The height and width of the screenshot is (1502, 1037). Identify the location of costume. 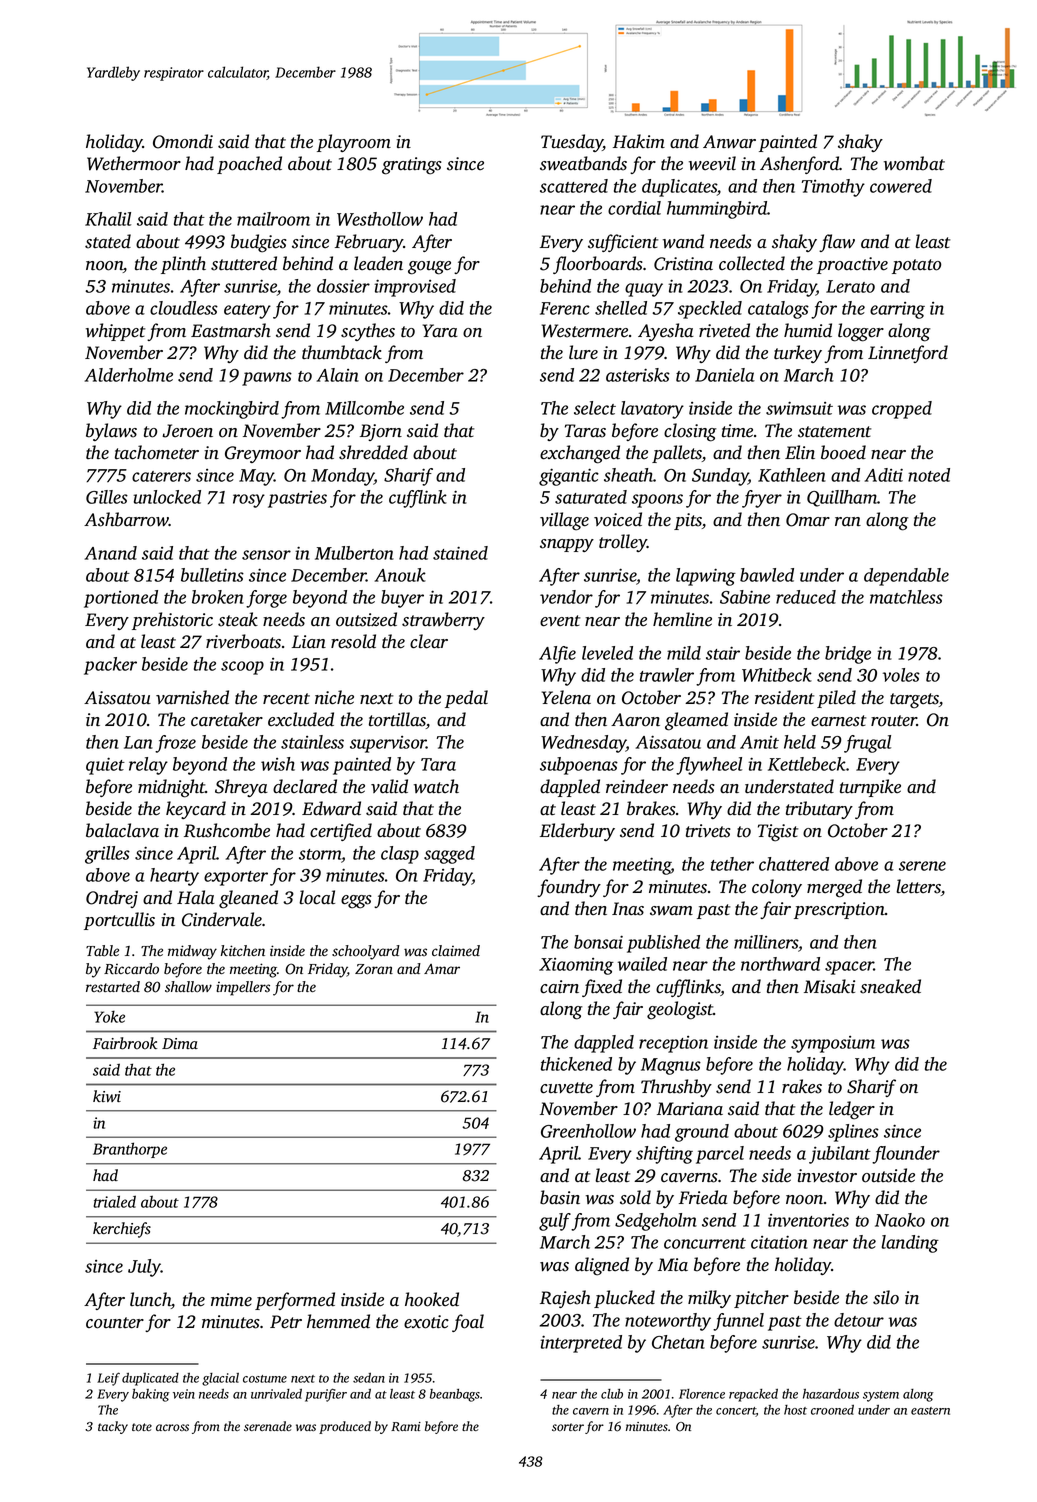
(265, 1379).
